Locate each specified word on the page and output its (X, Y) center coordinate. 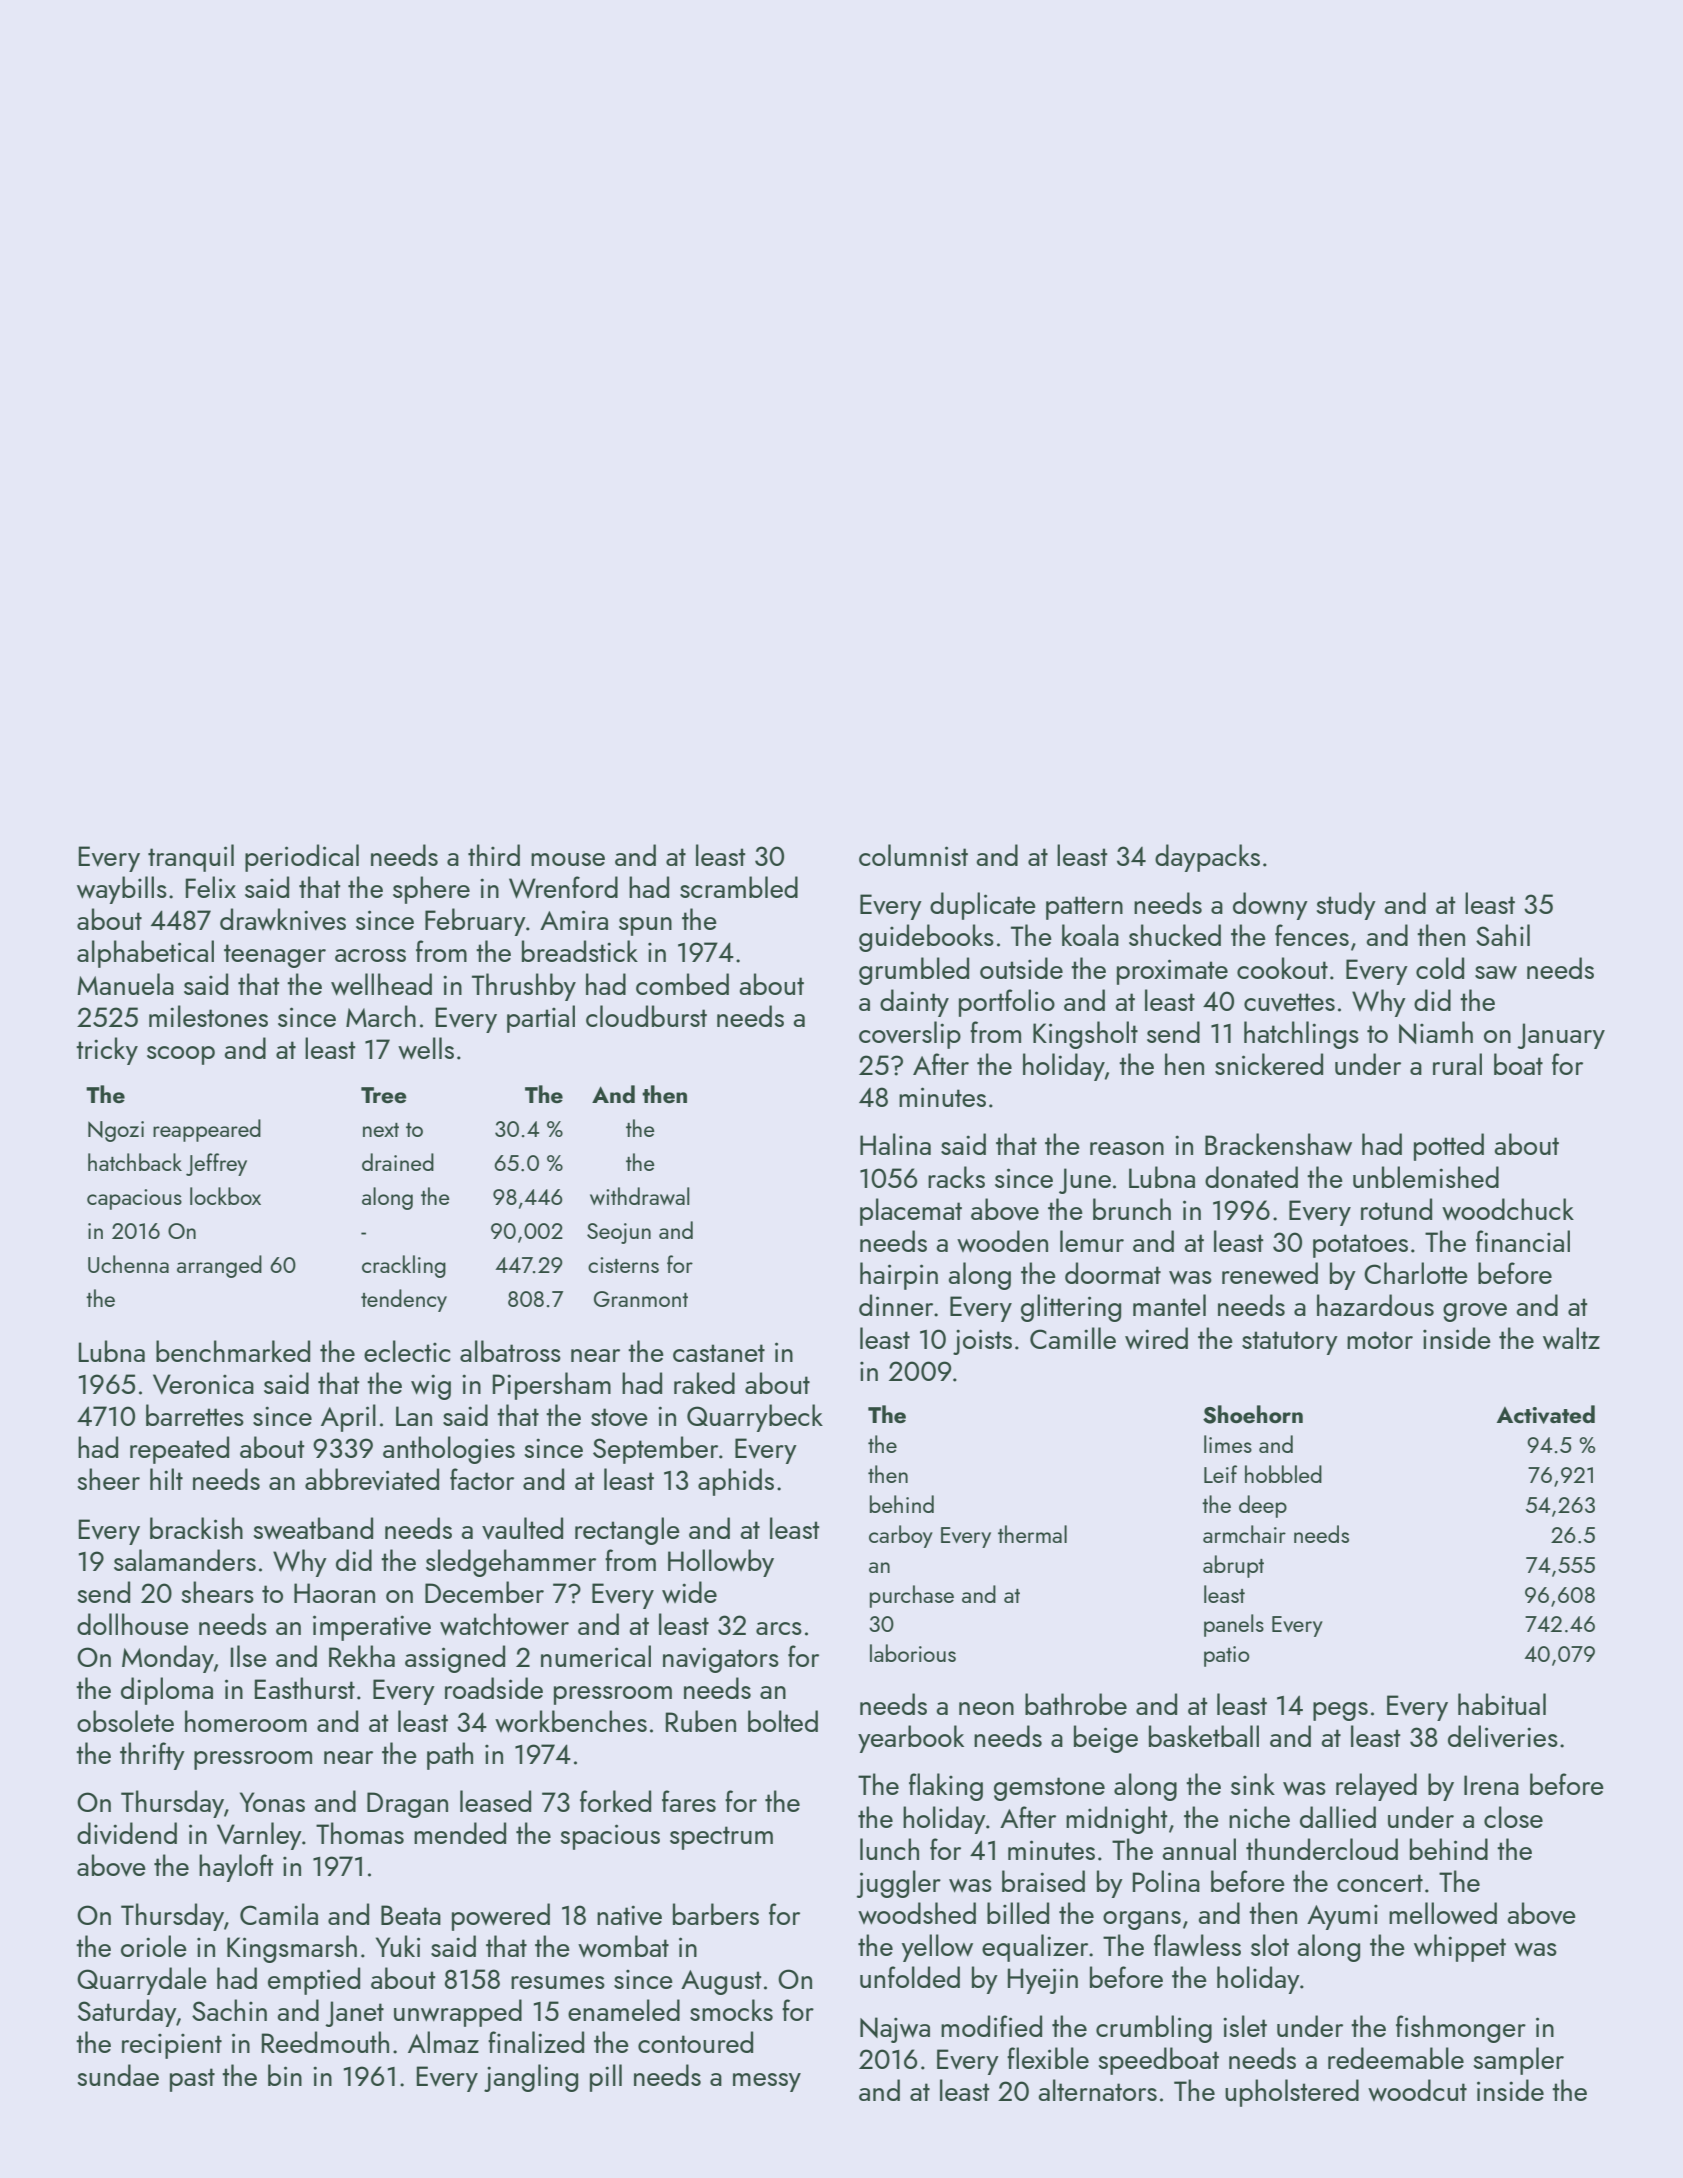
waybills (122, 890)
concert (1380, 1883)
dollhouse (133, 1624)
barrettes (195, 1415)
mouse (568, 859)
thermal (1032, 1534)
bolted (783, 1721)
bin (285, 2075)
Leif (1220, 1474)
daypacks (1207, 858)
